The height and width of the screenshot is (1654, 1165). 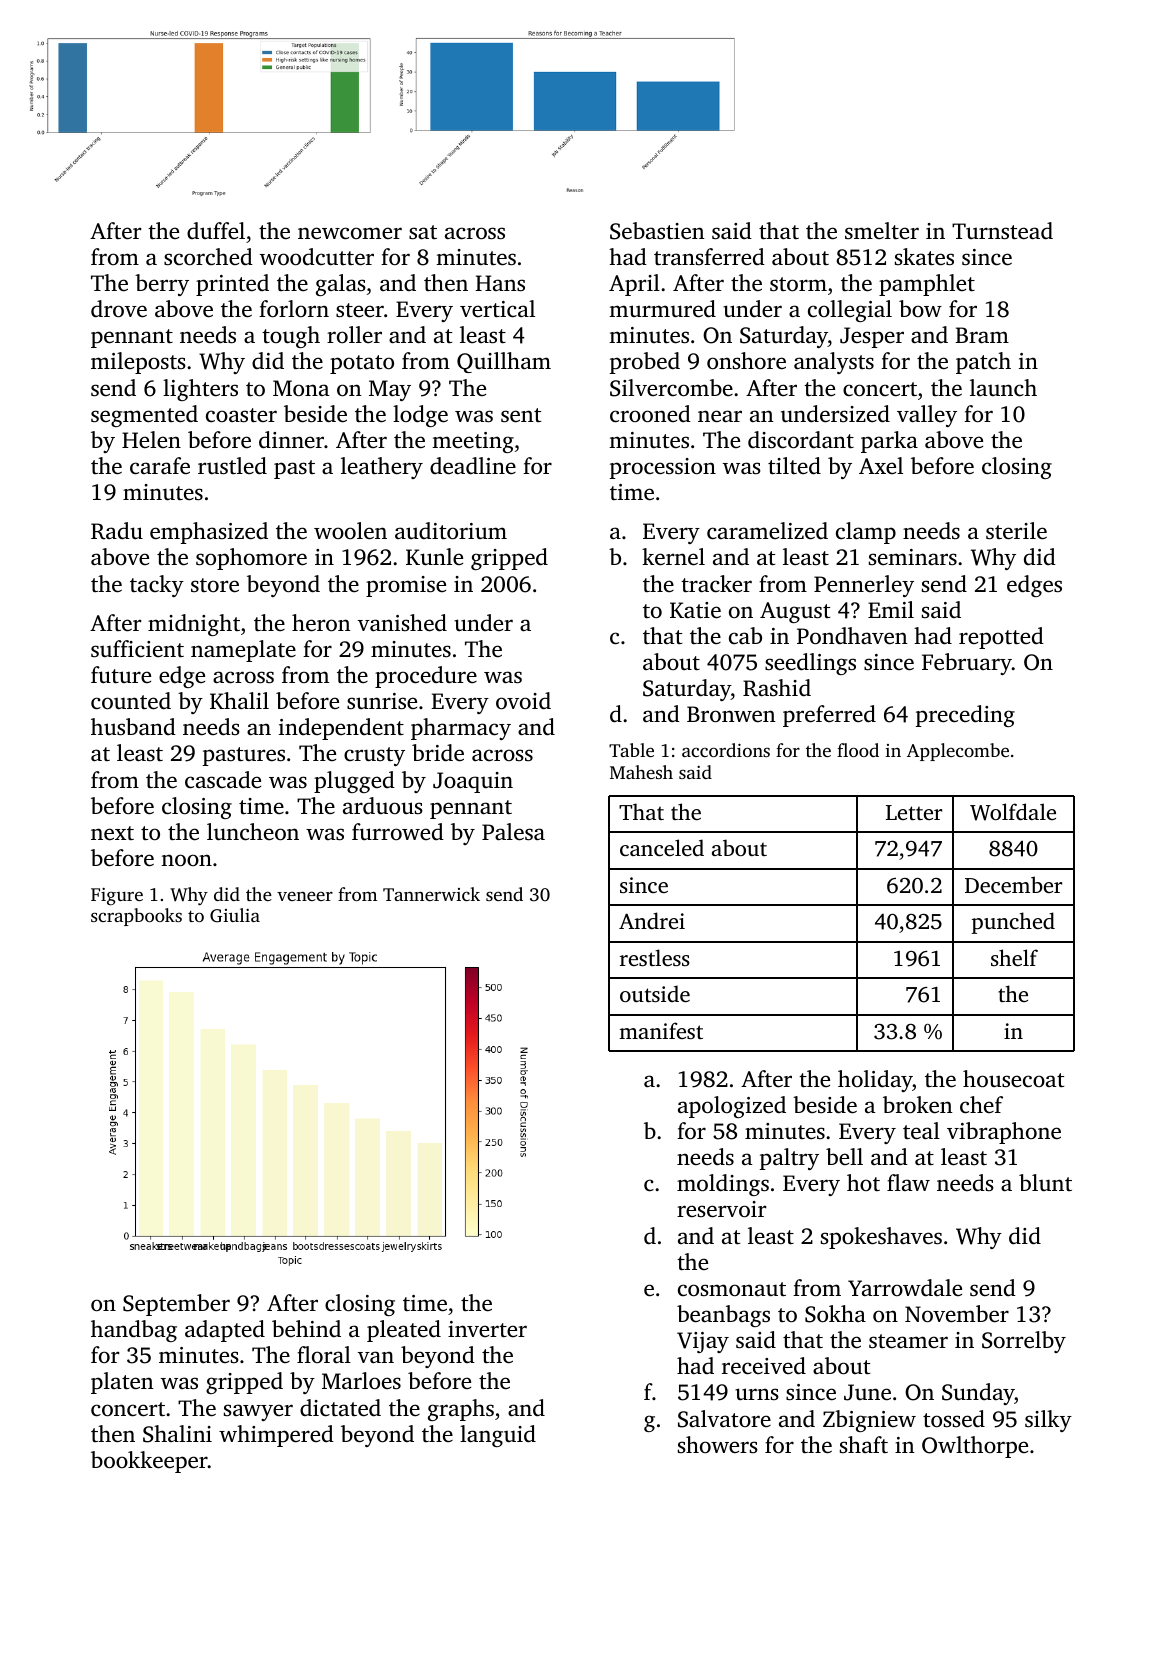 I want to click on reservoir, so click(x=721, y=1209).
